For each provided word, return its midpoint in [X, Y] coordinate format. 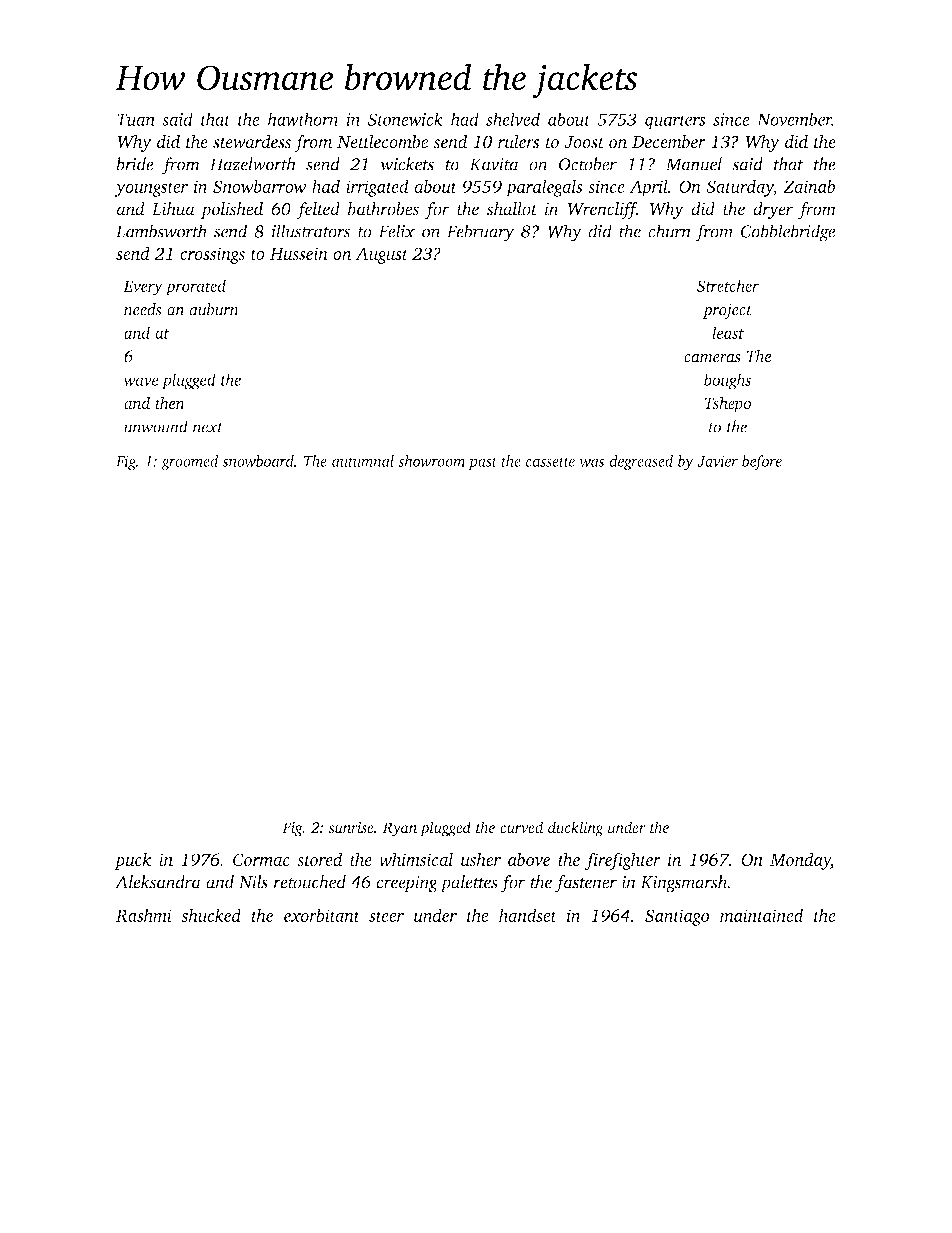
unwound [156, 426]
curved [521, 827]
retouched [309, 882]
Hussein [299, 253]
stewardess [252, 141]
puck [133, 861]
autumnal [363, 461]
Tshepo [728, 404]
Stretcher [728, 285]
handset [528, 915]
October [588, 164]
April [649, 188]
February [481, 233]
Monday [800, 861]
